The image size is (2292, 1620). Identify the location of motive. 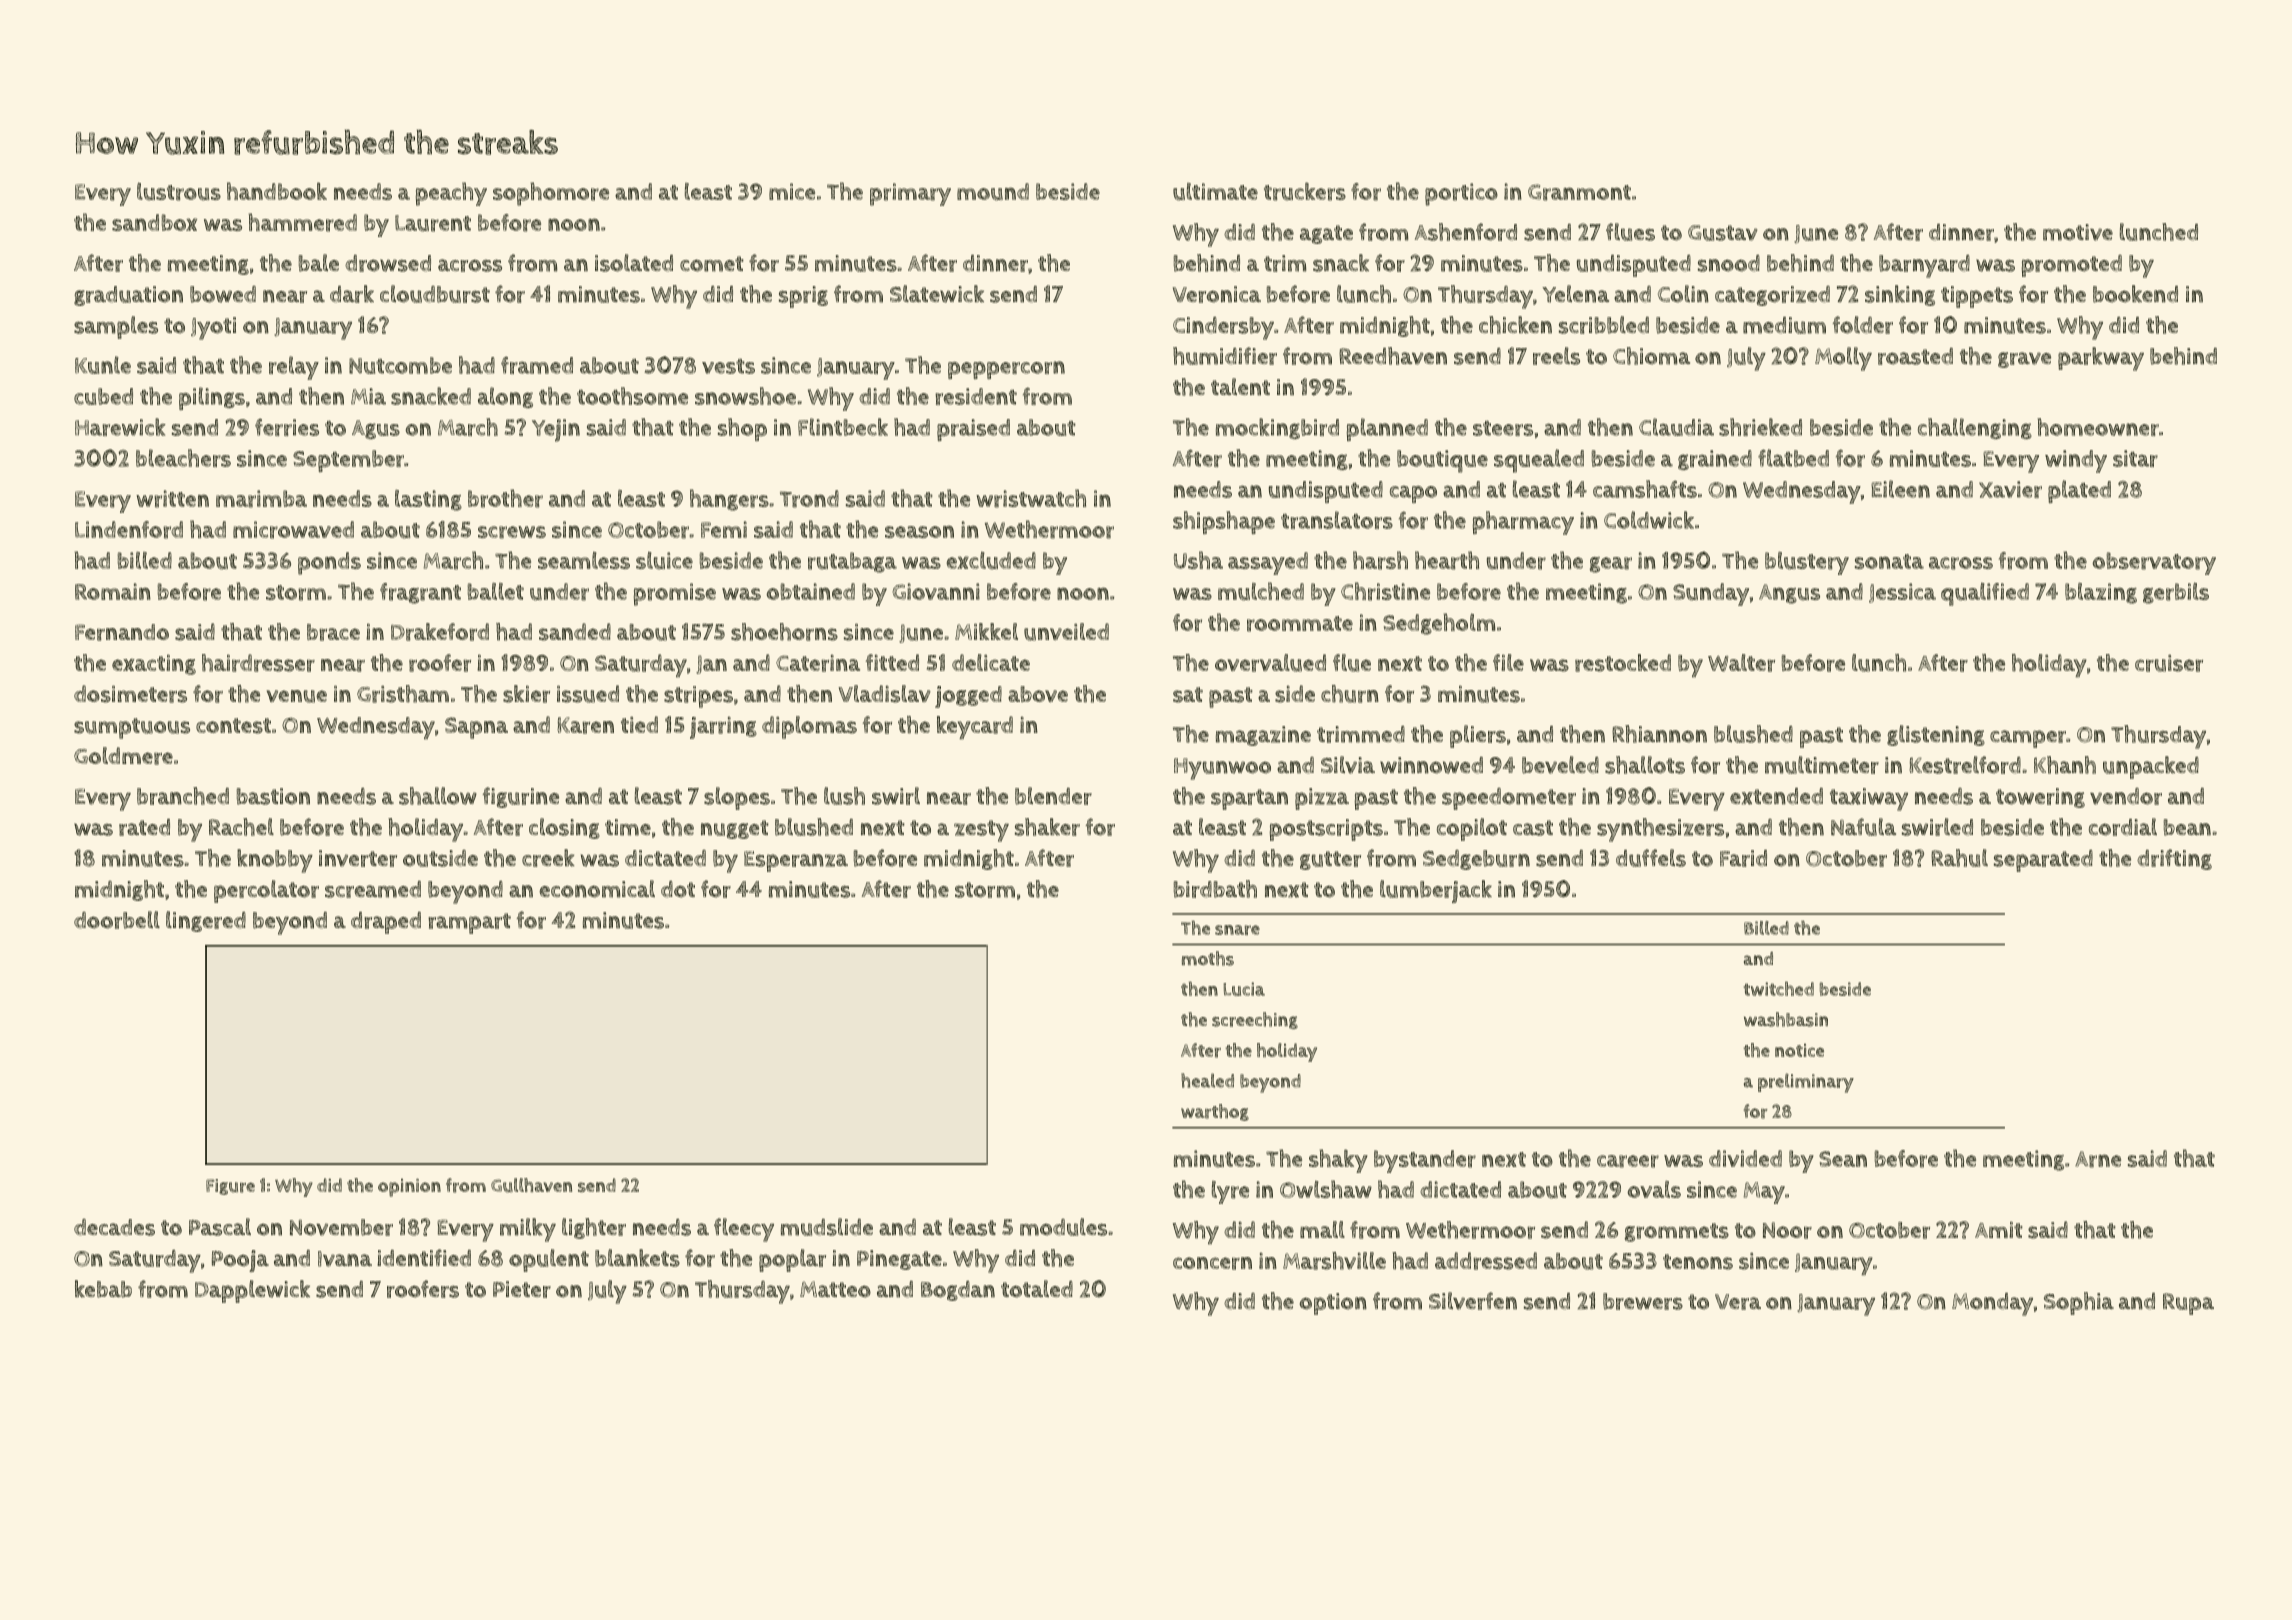
(2078, 232).
